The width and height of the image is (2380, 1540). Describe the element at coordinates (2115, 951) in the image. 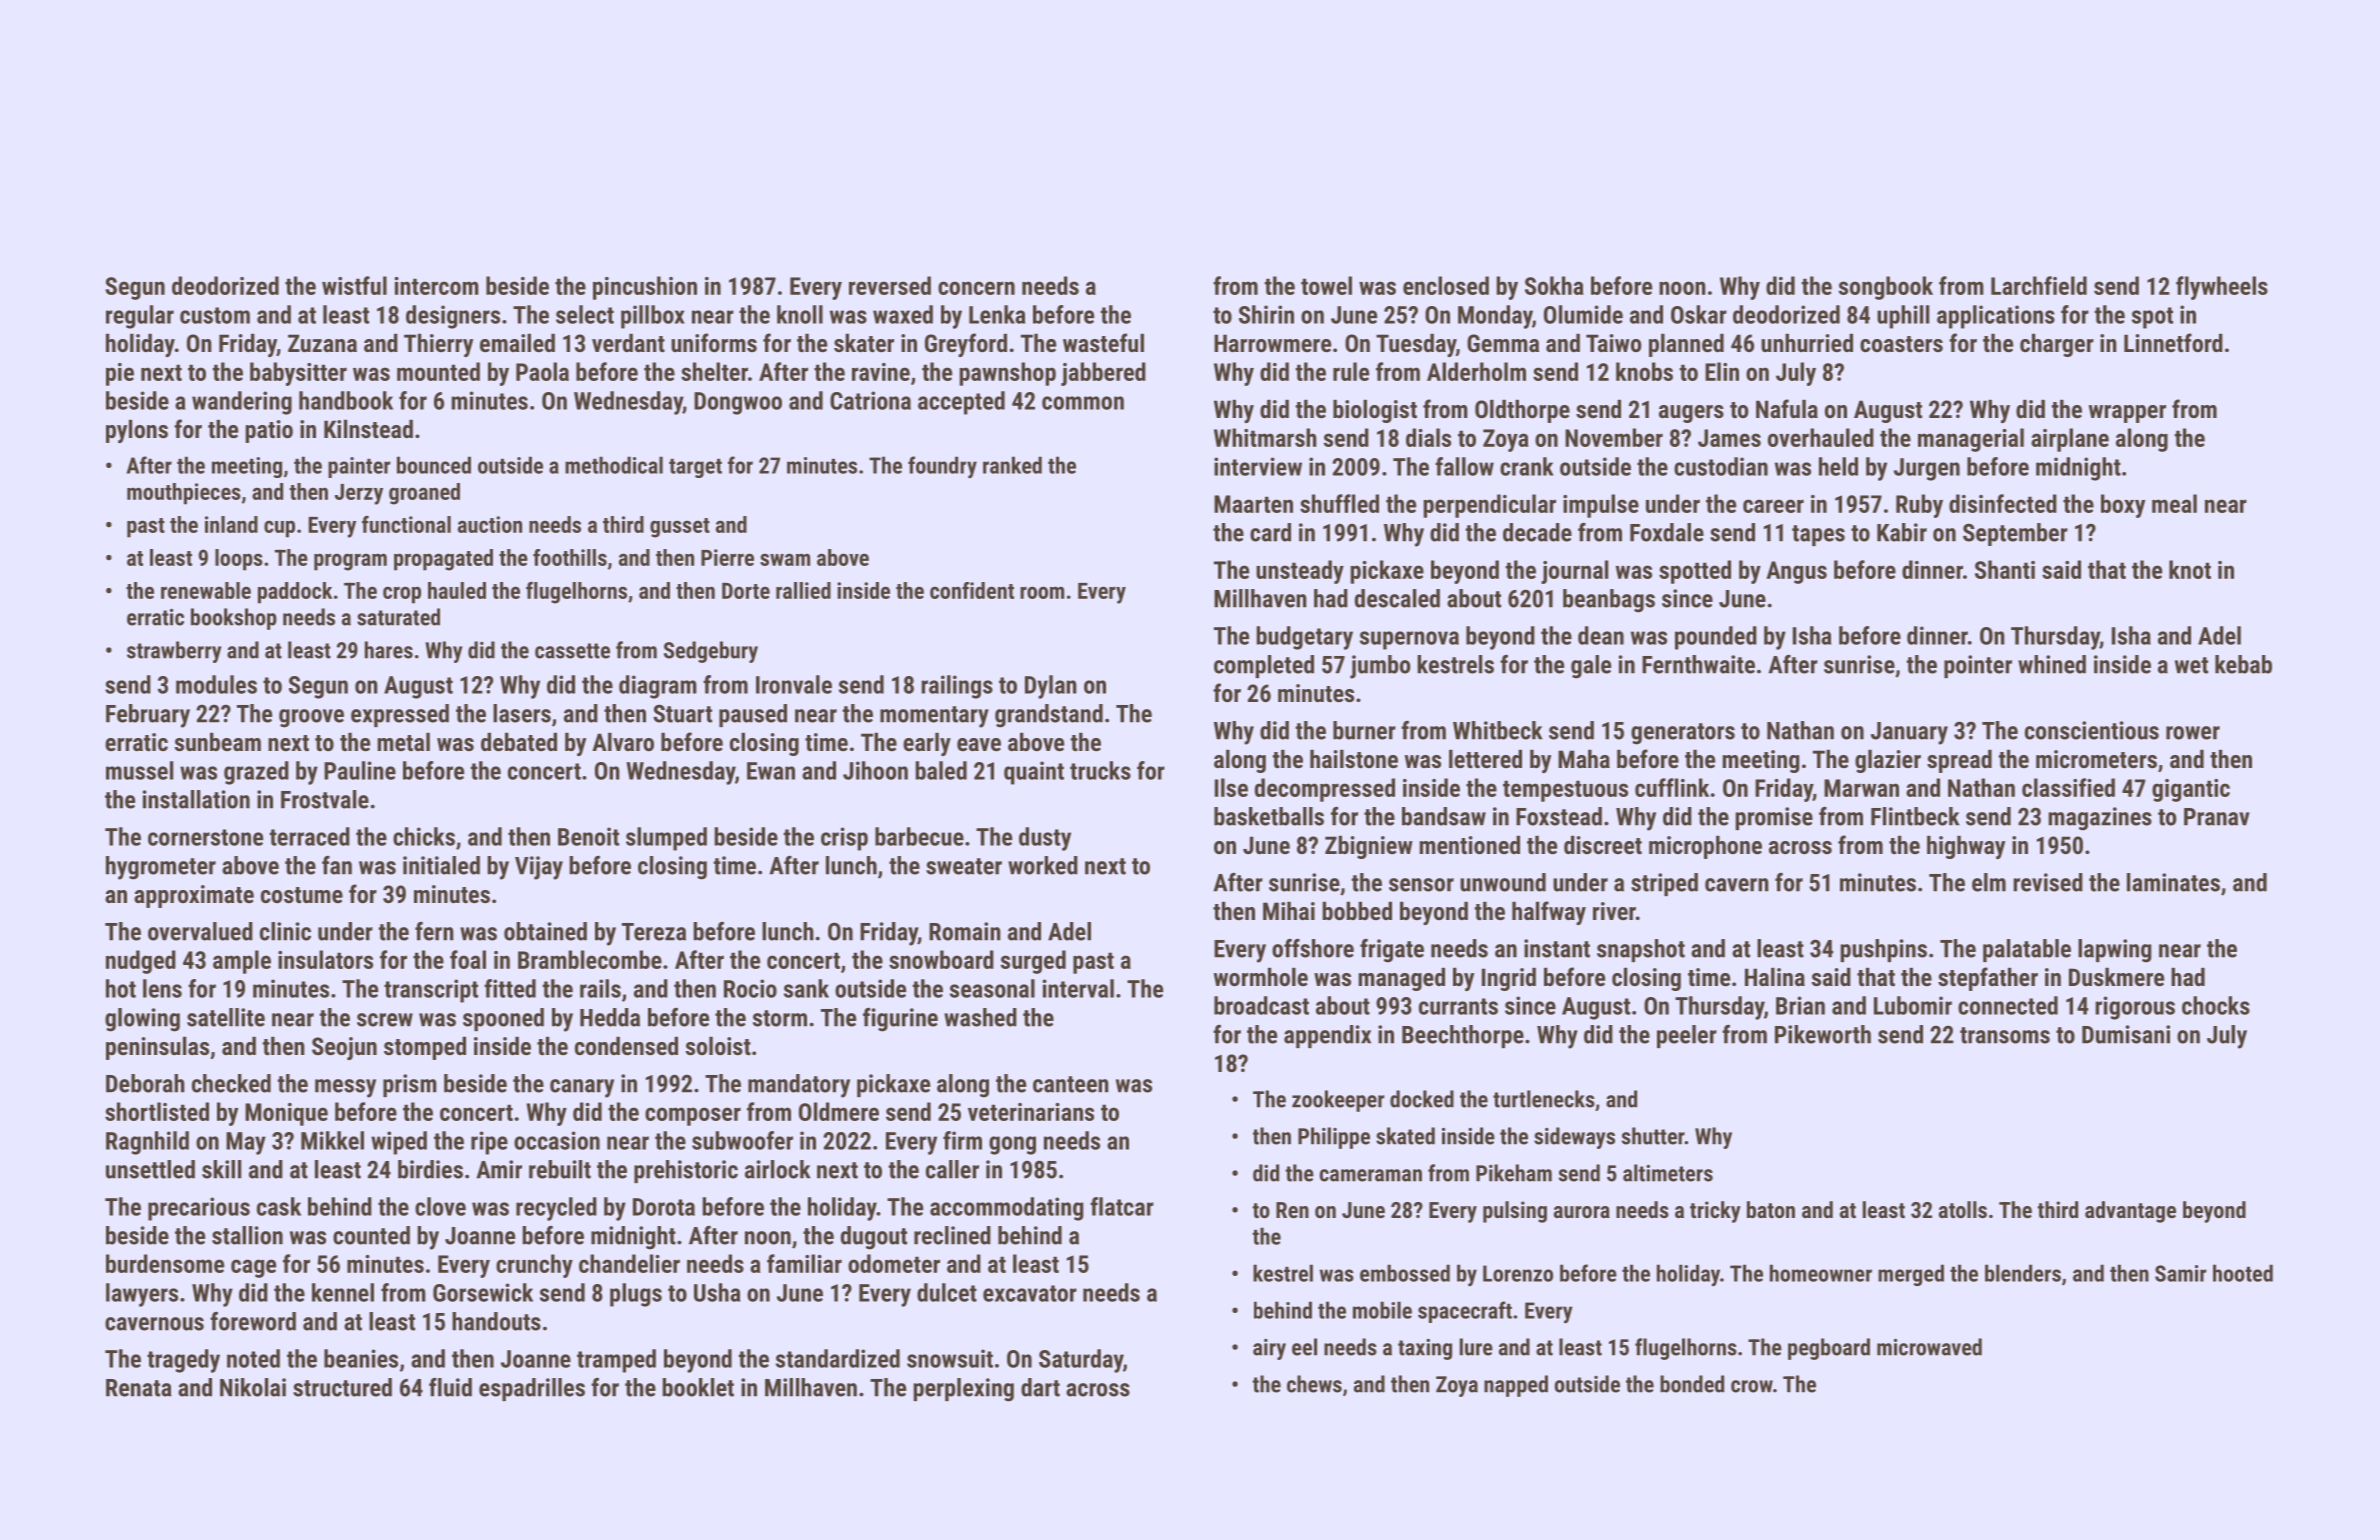

I see `lapwing` at that location.
